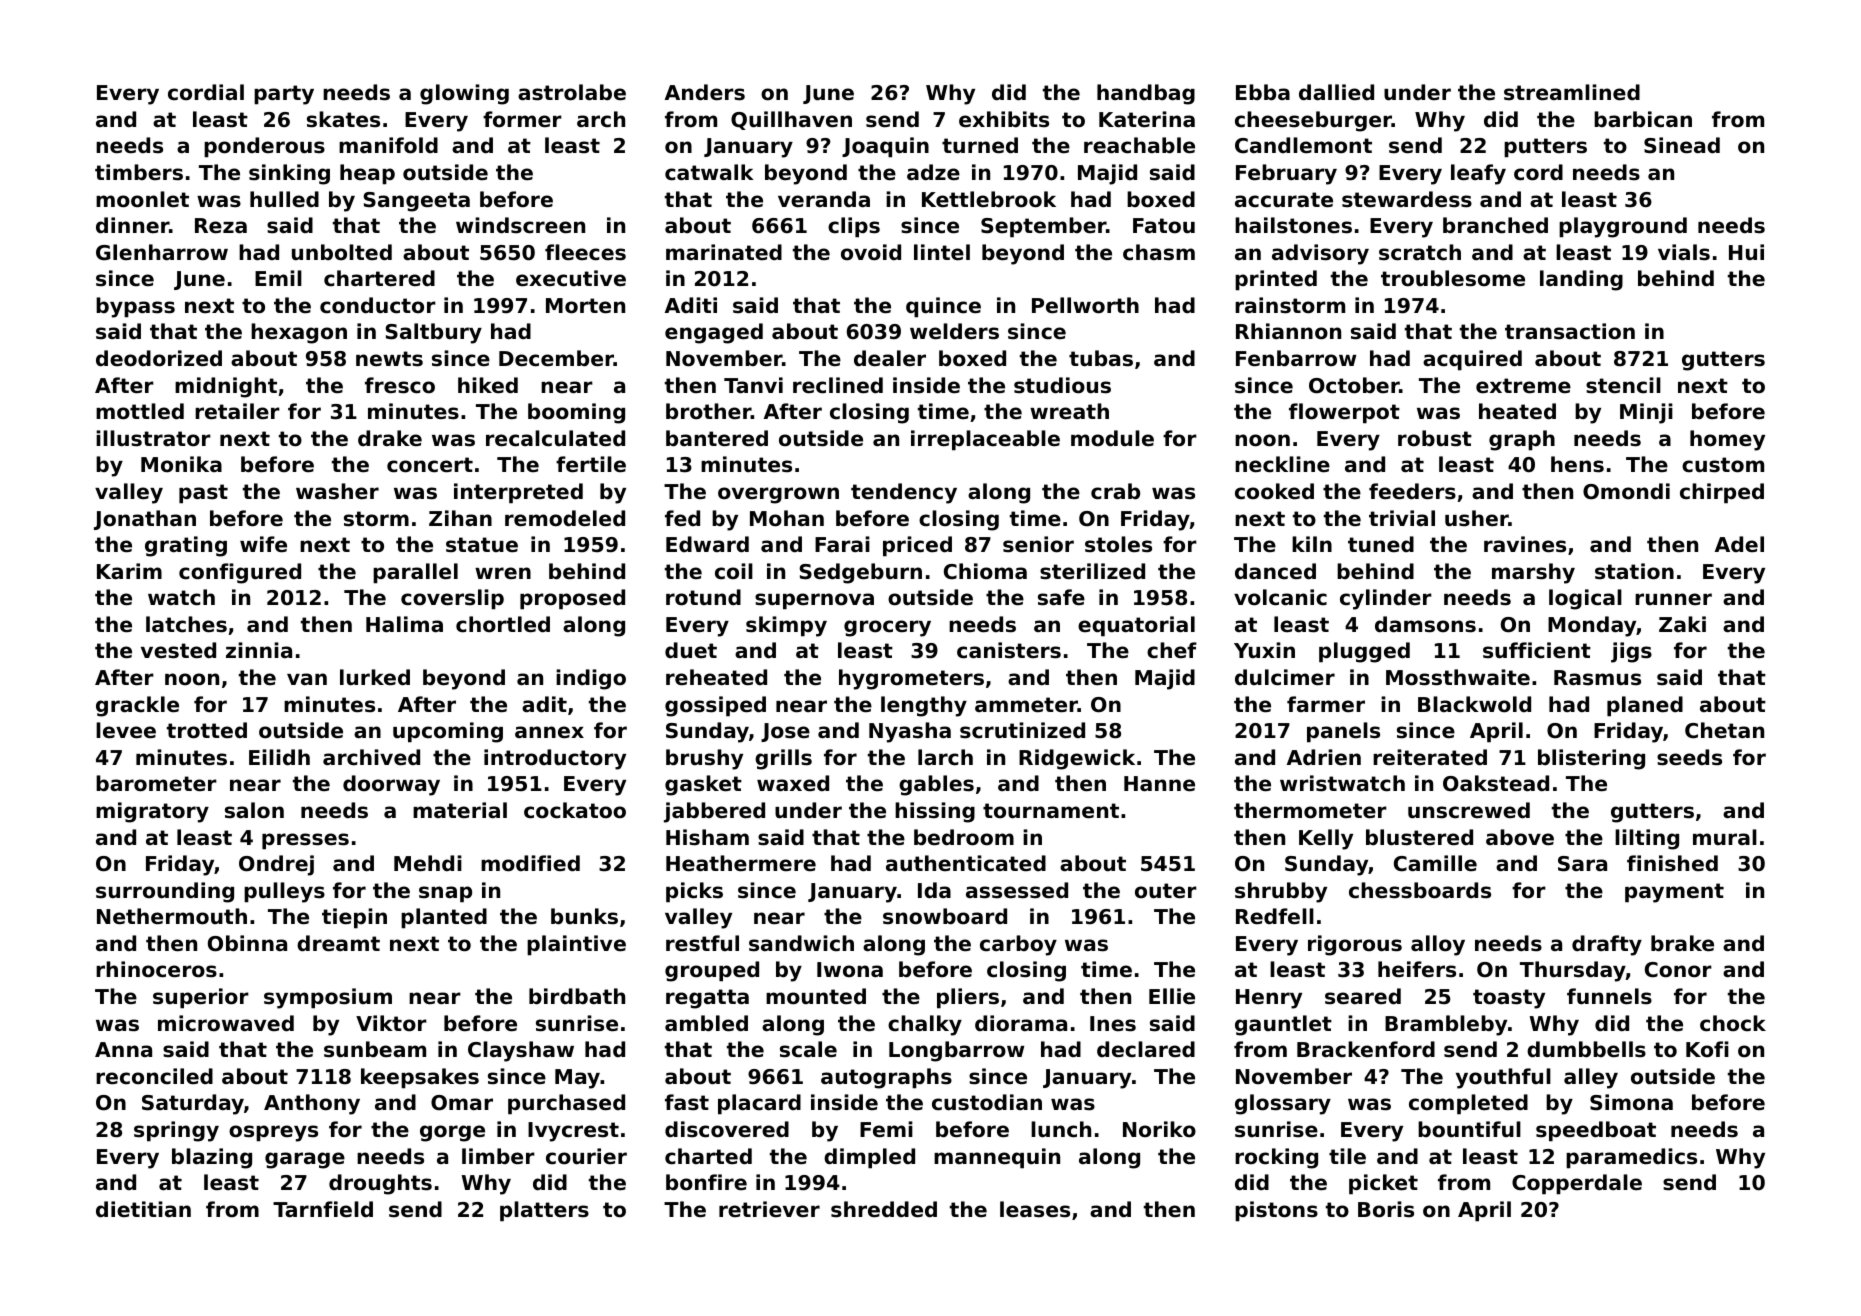  What do you see at coordinates (702, 943) in the document?
I see `restful` at bounding box center [702, 943].
